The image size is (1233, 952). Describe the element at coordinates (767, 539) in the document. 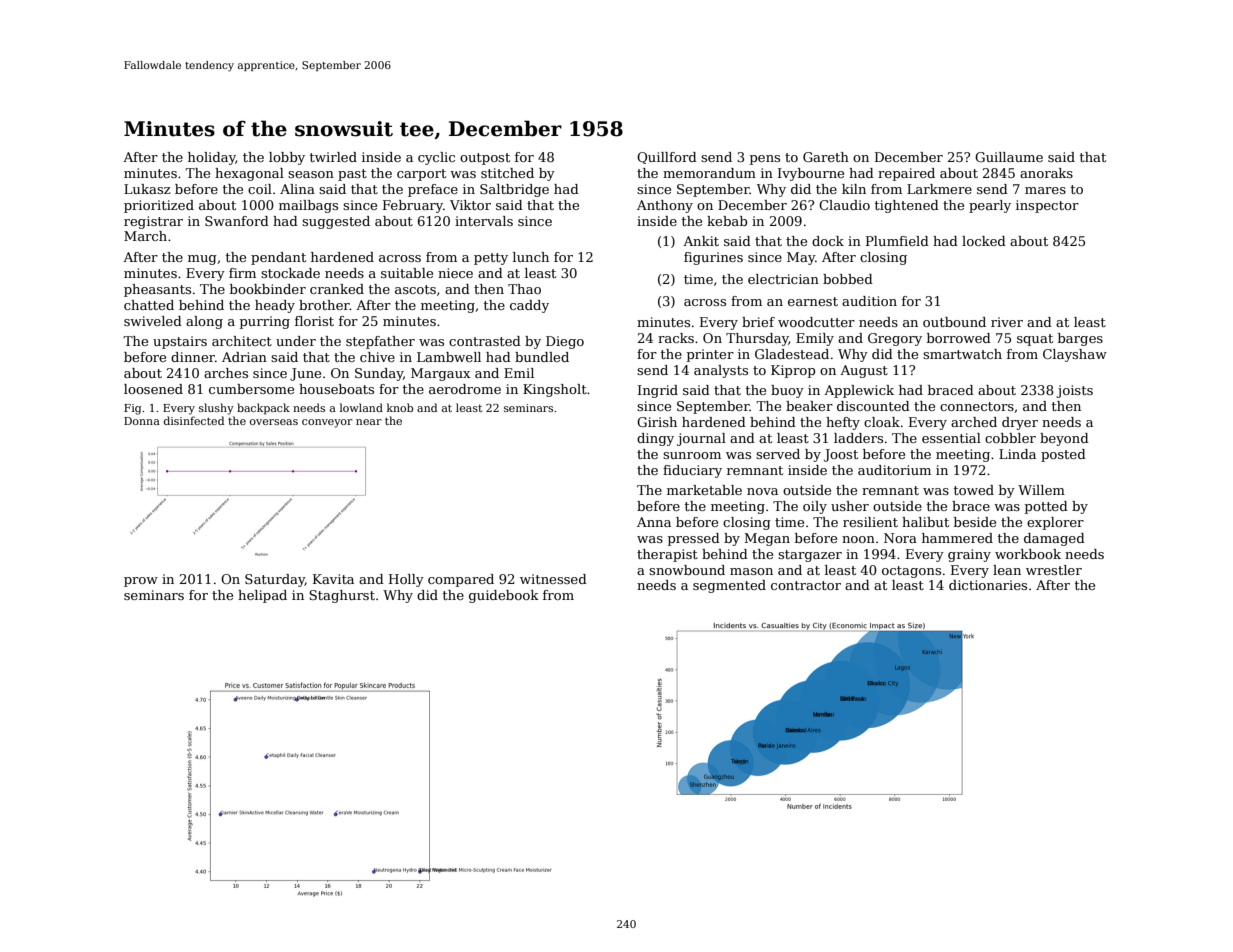

I see `Megan` at that location.
